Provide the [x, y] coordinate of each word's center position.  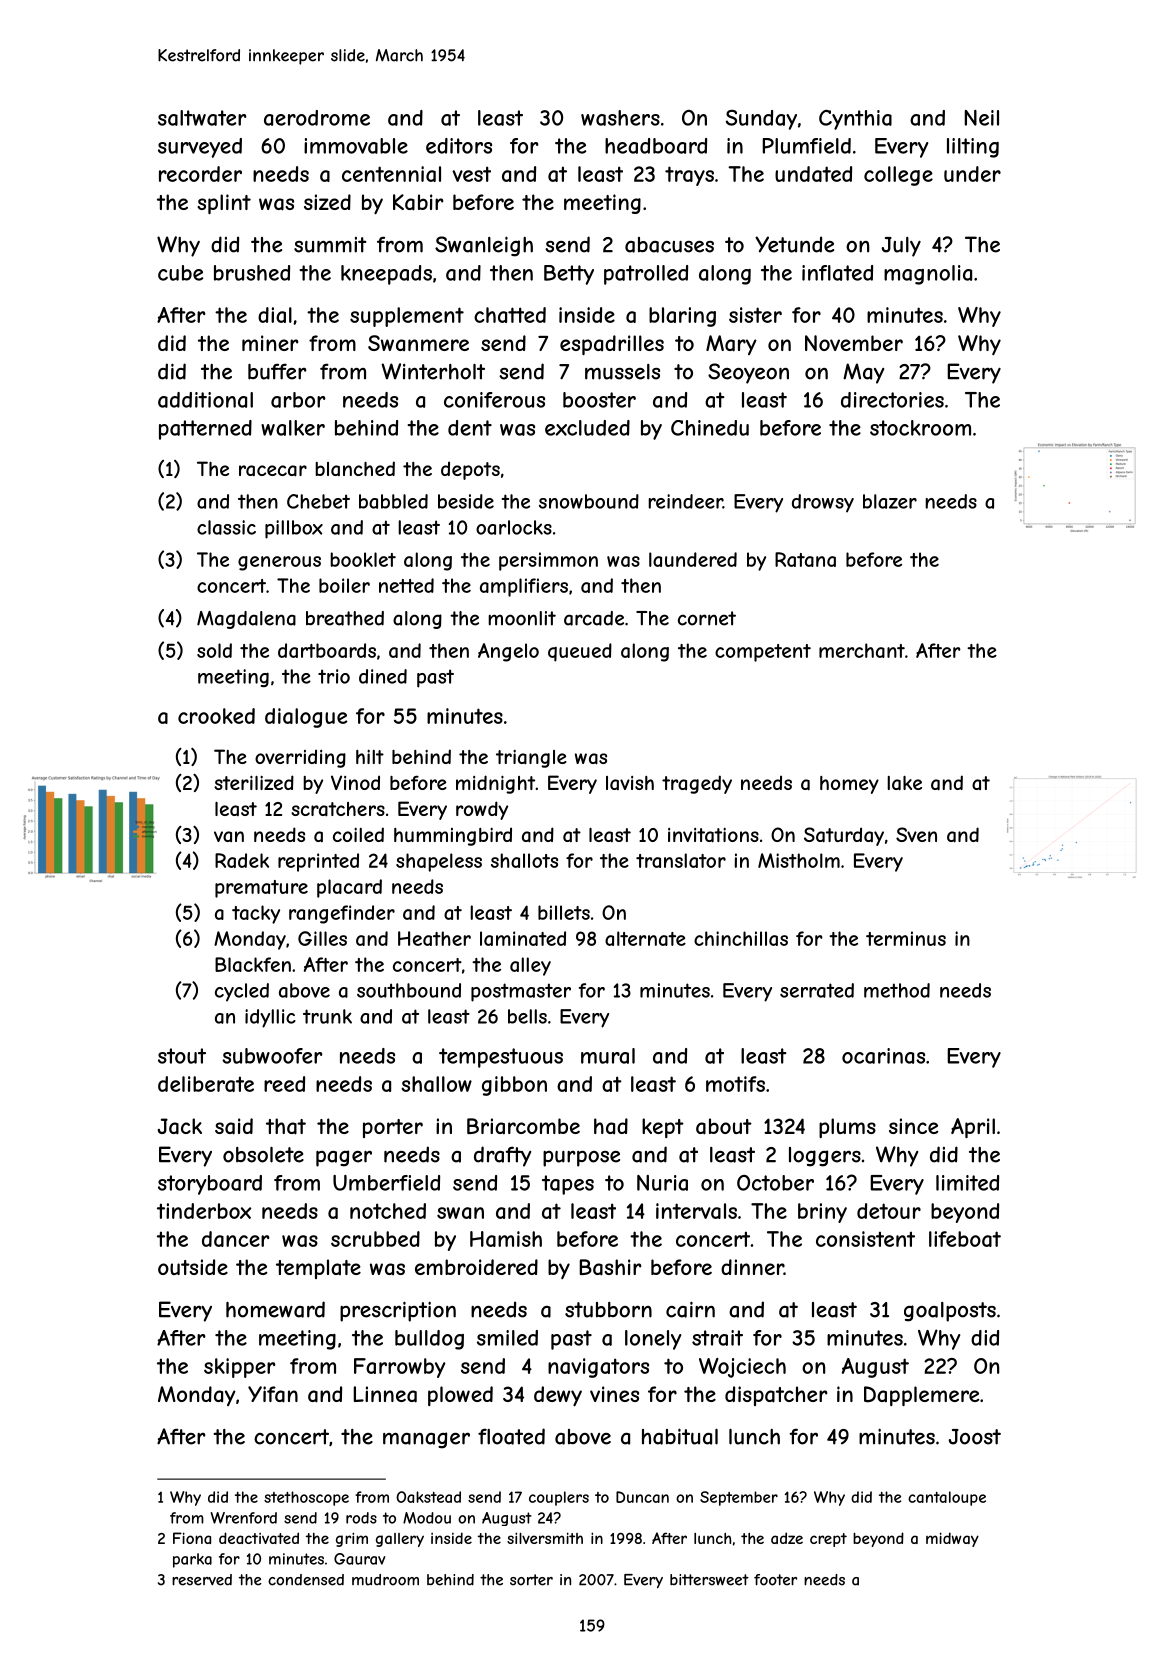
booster [599, 400]
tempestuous [501, 1058]
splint [224, 204]
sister [755, 315]
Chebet [318, 501]
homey [849, 785]
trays [689, 176]
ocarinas [883, 1056]
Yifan [273, 1394]
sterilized [254, 782]
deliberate [206, 1084]
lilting [973, 148]
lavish [630, 783]
